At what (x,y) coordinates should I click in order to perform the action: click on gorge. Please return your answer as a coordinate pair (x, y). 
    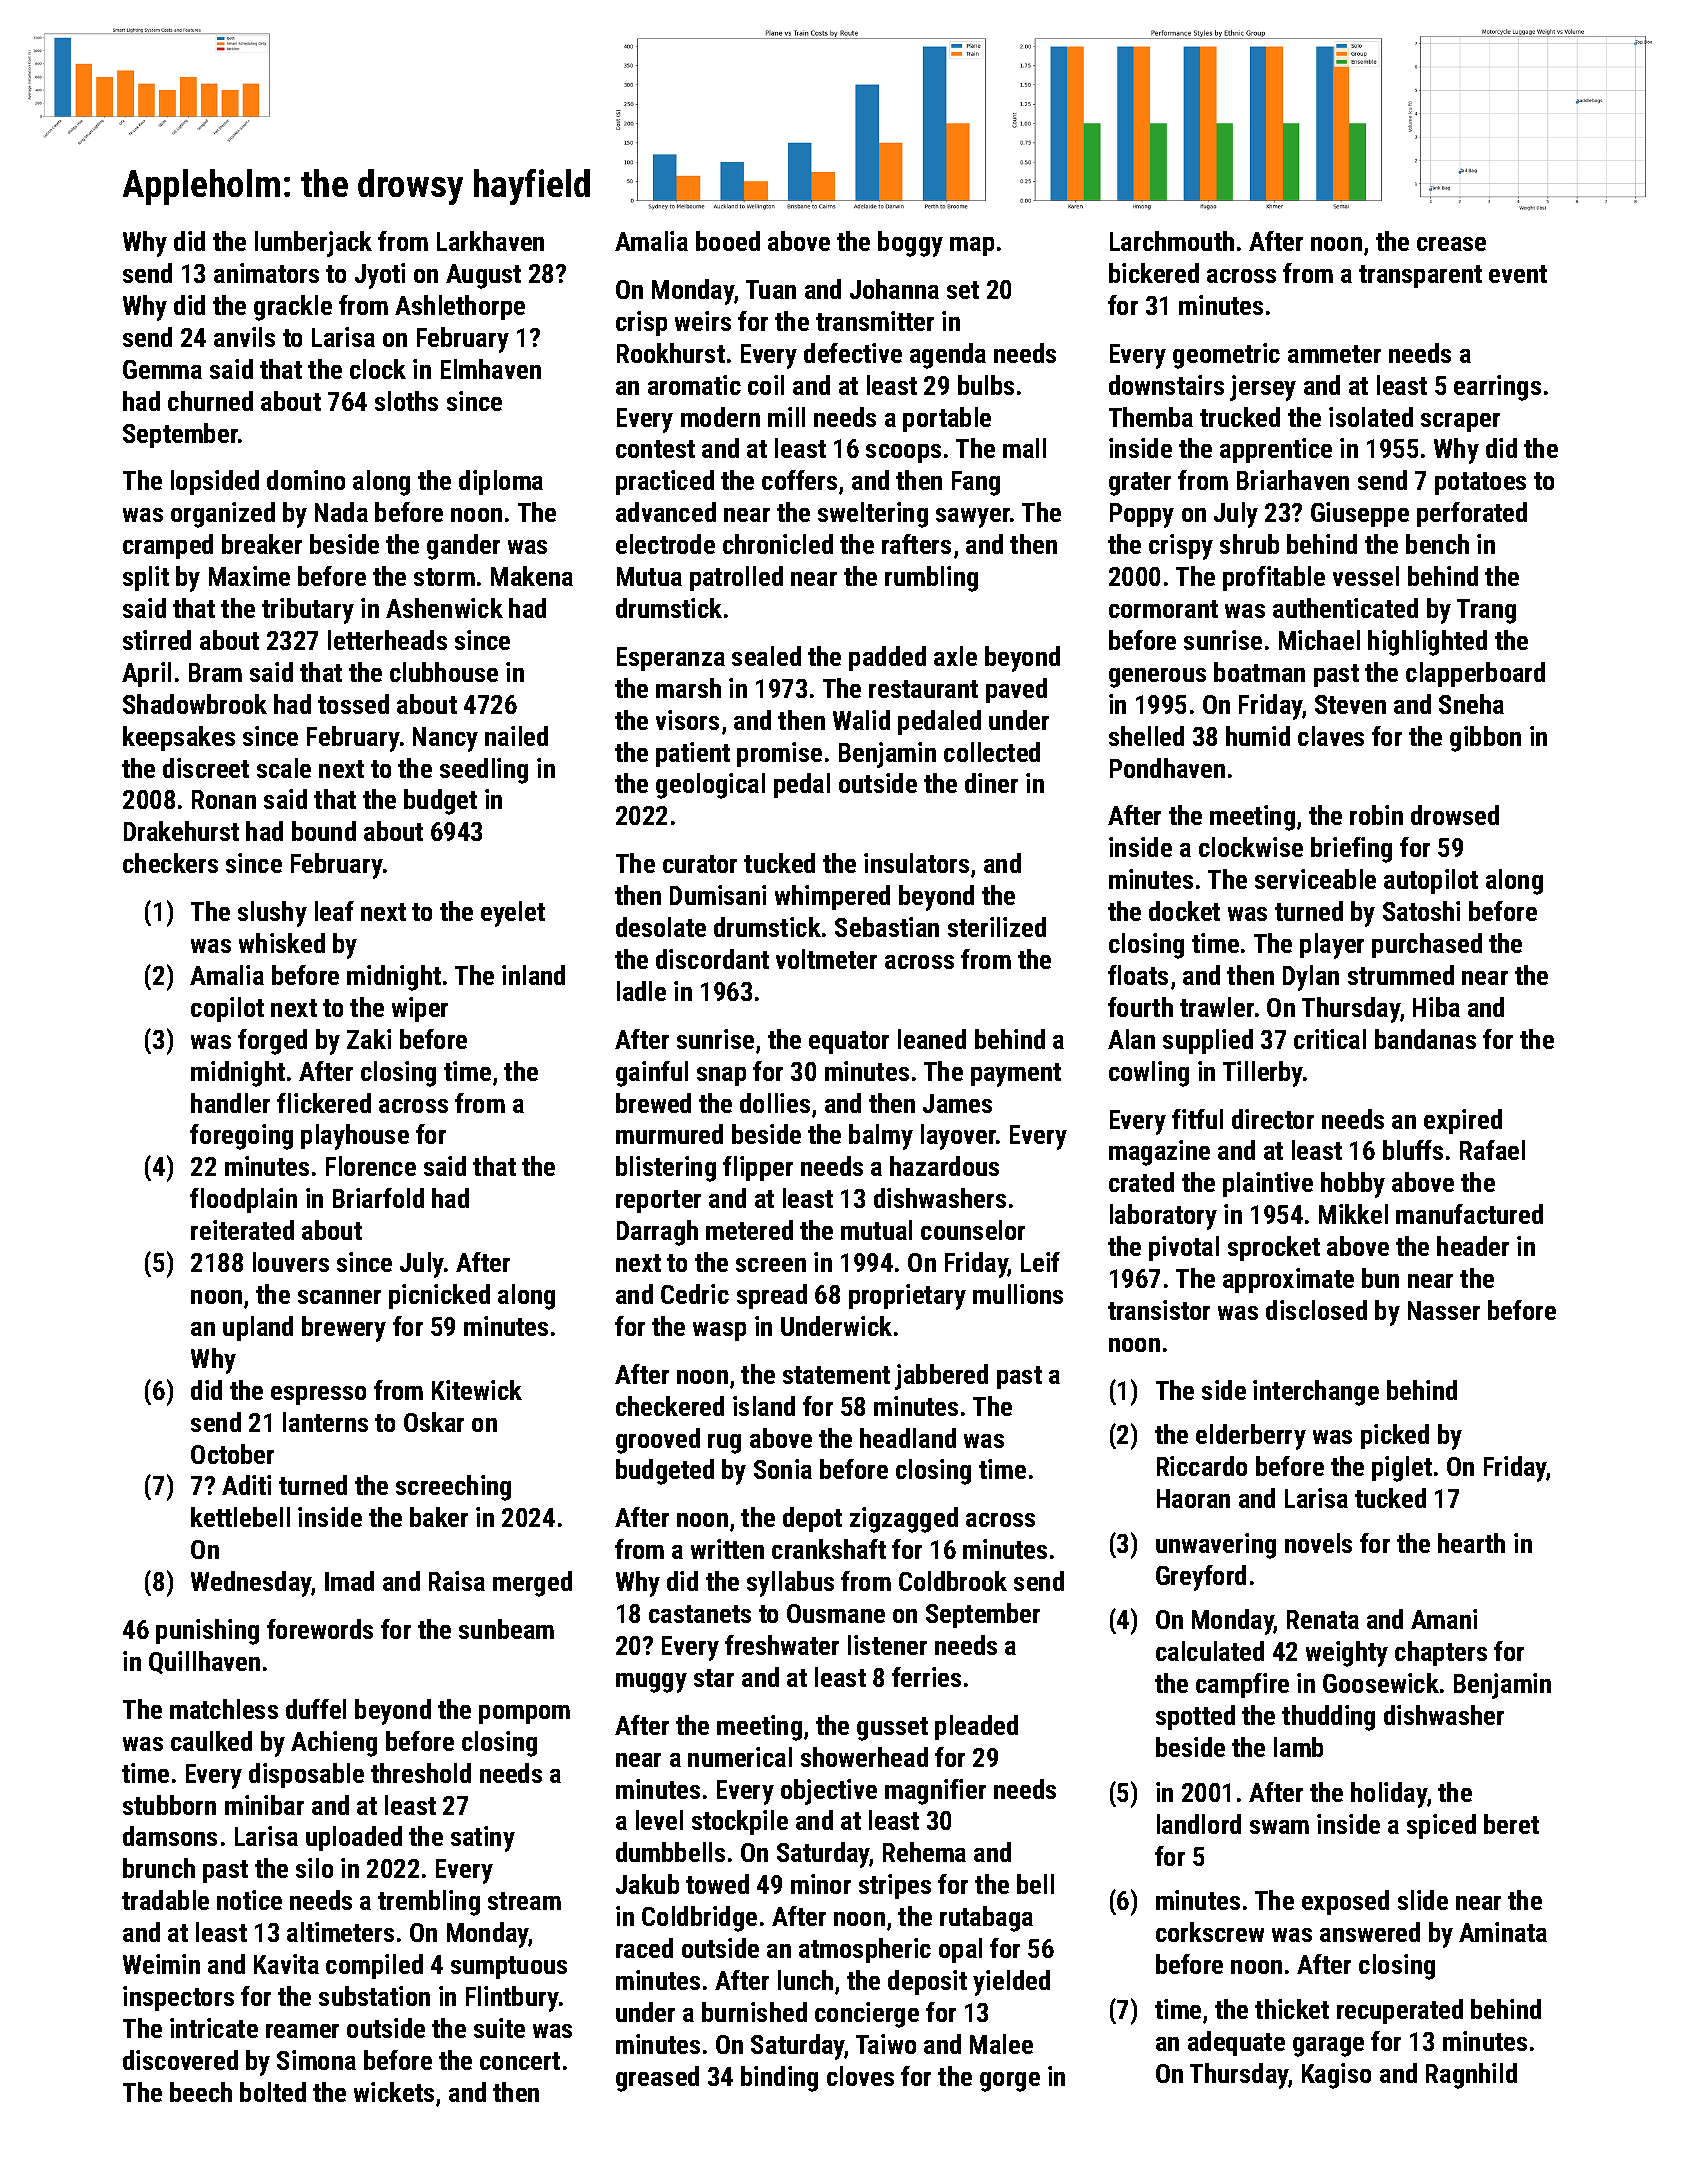
    Looking at the image, I should click on (1010, 2082).
